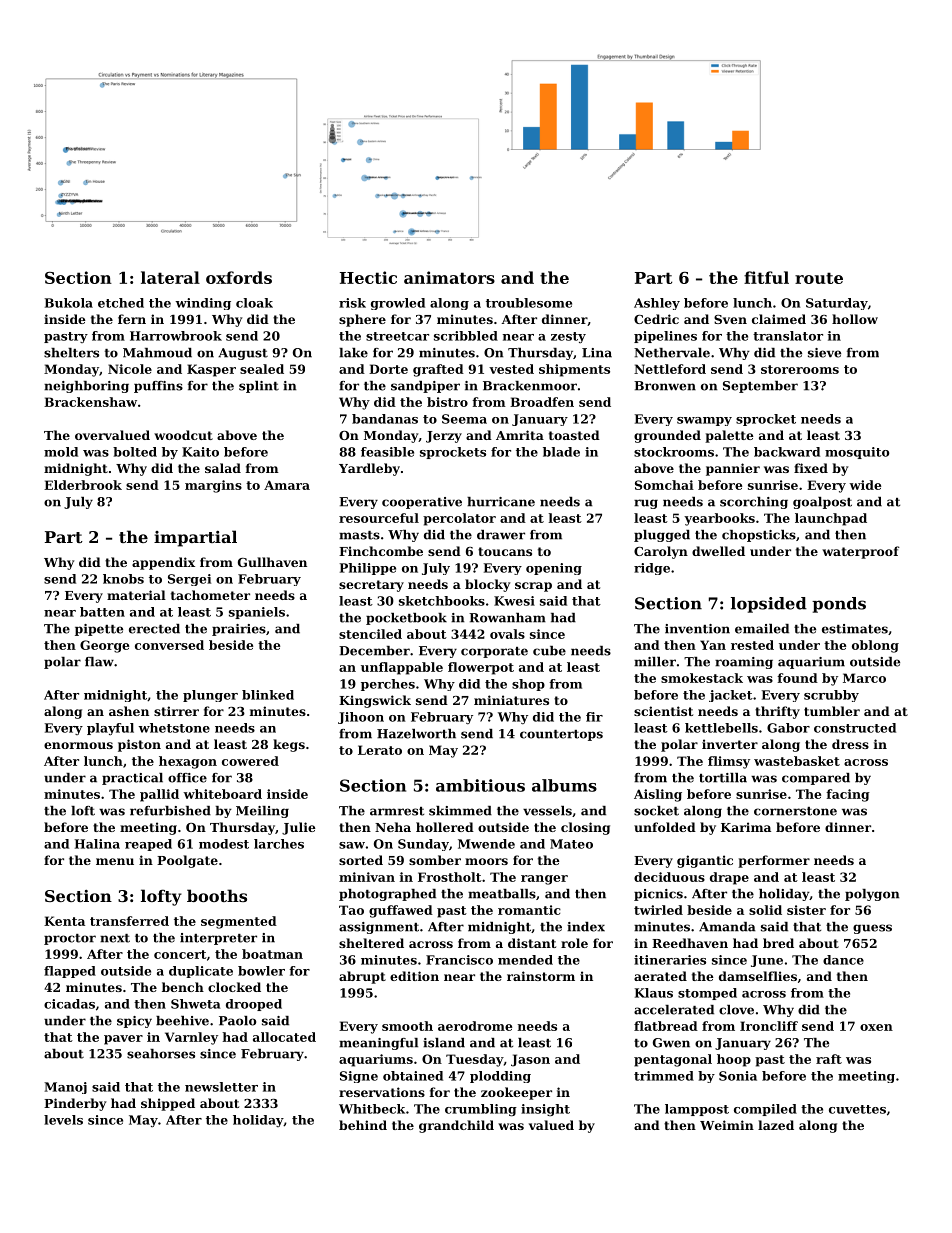  What do you see at coordinates (800, 369) in the screenshot?
I see `storerooms` at bounding box center [800, 369].
